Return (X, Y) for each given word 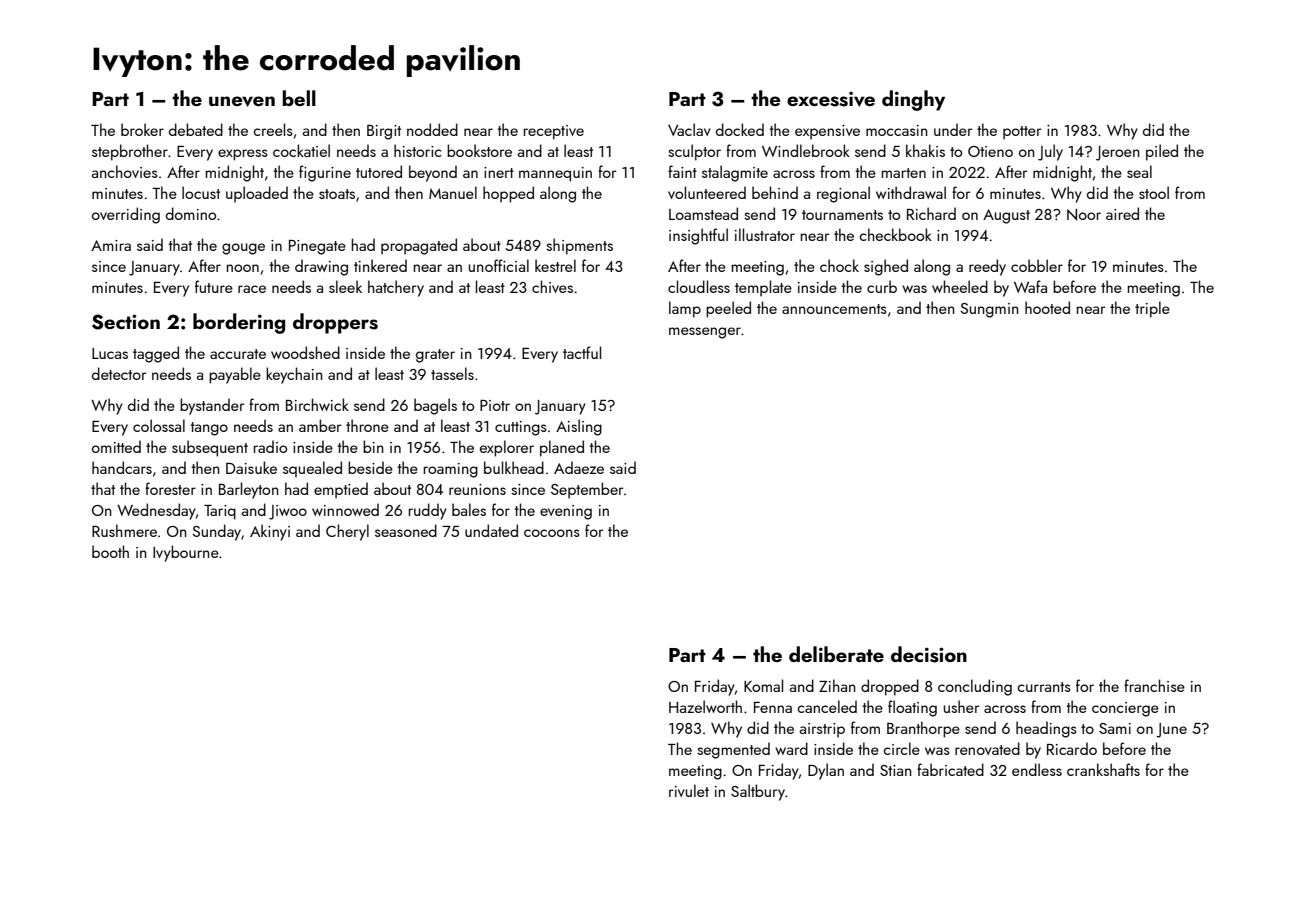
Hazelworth (705, 706)
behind (775, 192)
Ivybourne (186, 553)
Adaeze (579, 467)
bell (299, 98)
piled (1162, 152)
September (587, 490)
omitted (116, 446)
